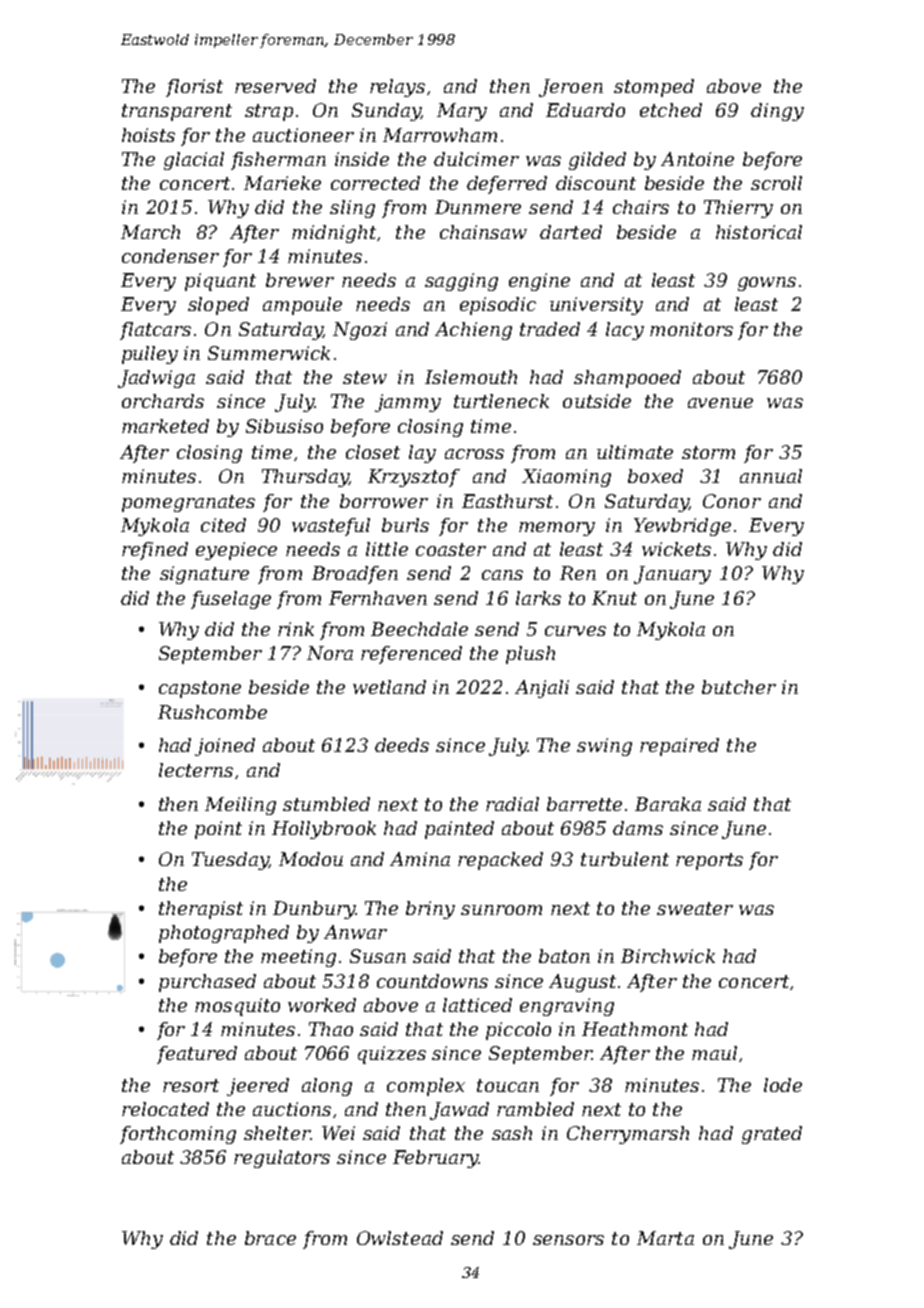  I want to click on lecterns, so click(196, 770).
